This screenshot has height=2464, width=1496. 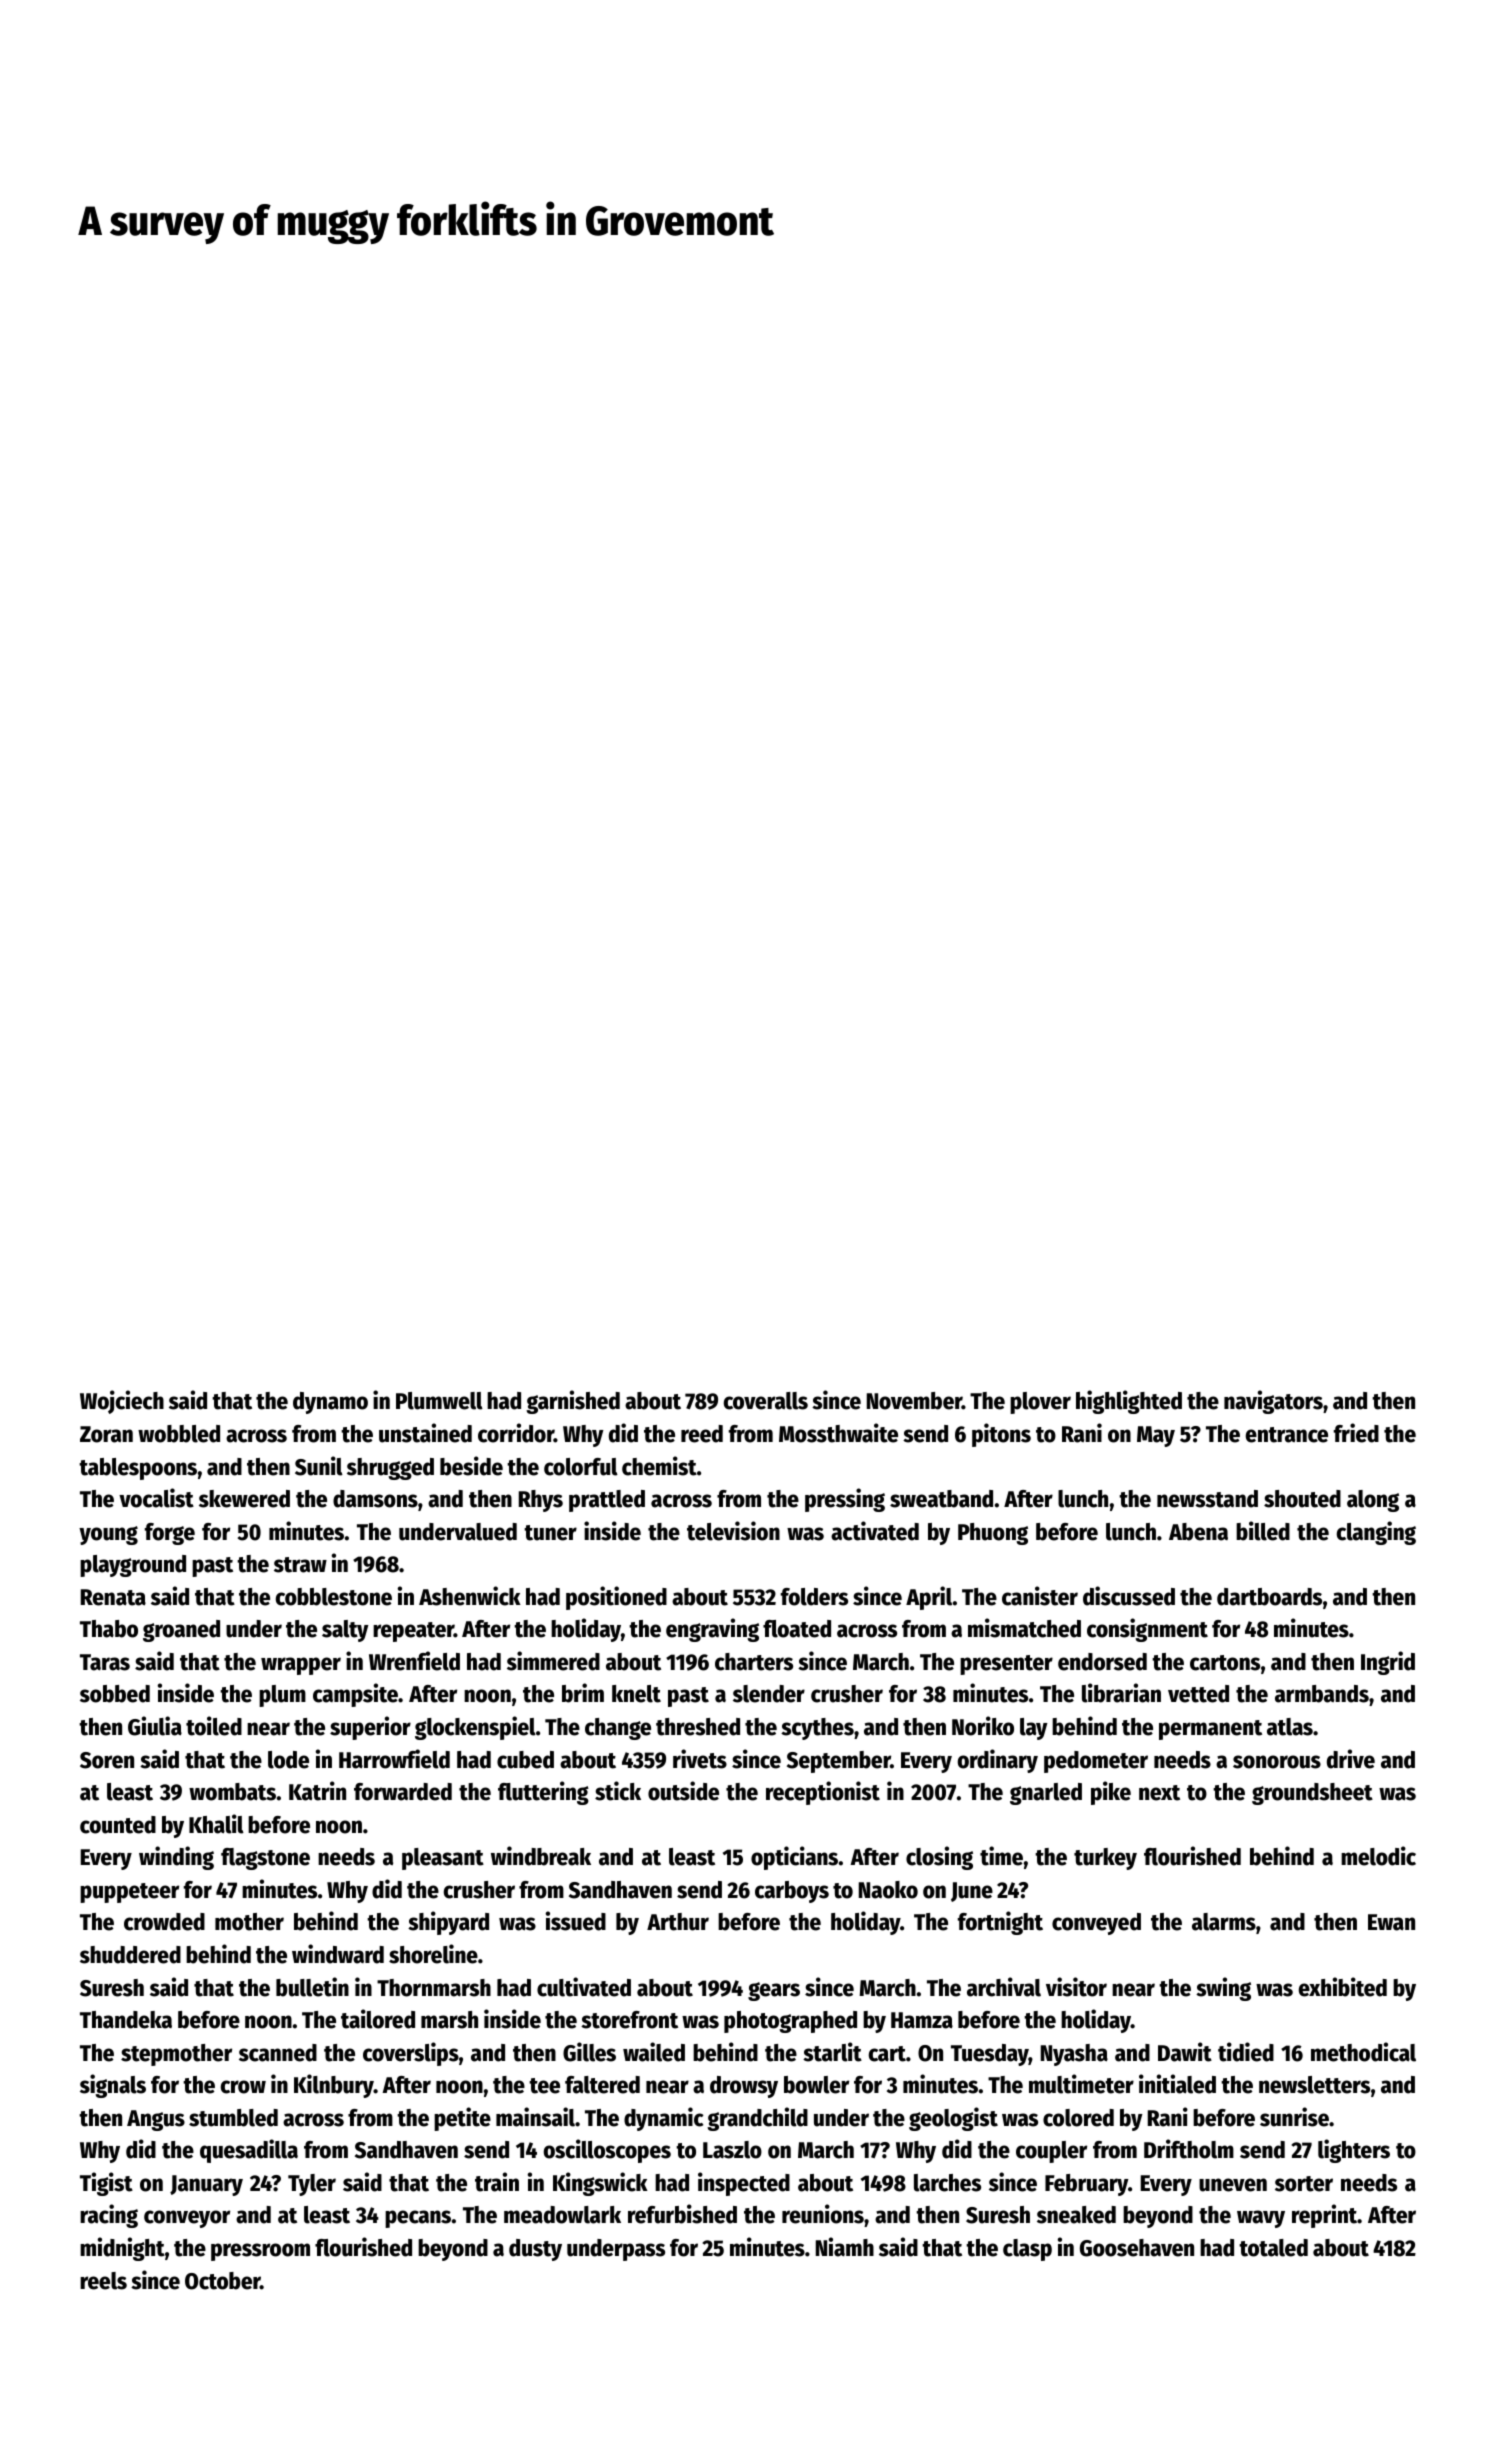 I want to click on slender, so click(x=769, y=1694).
